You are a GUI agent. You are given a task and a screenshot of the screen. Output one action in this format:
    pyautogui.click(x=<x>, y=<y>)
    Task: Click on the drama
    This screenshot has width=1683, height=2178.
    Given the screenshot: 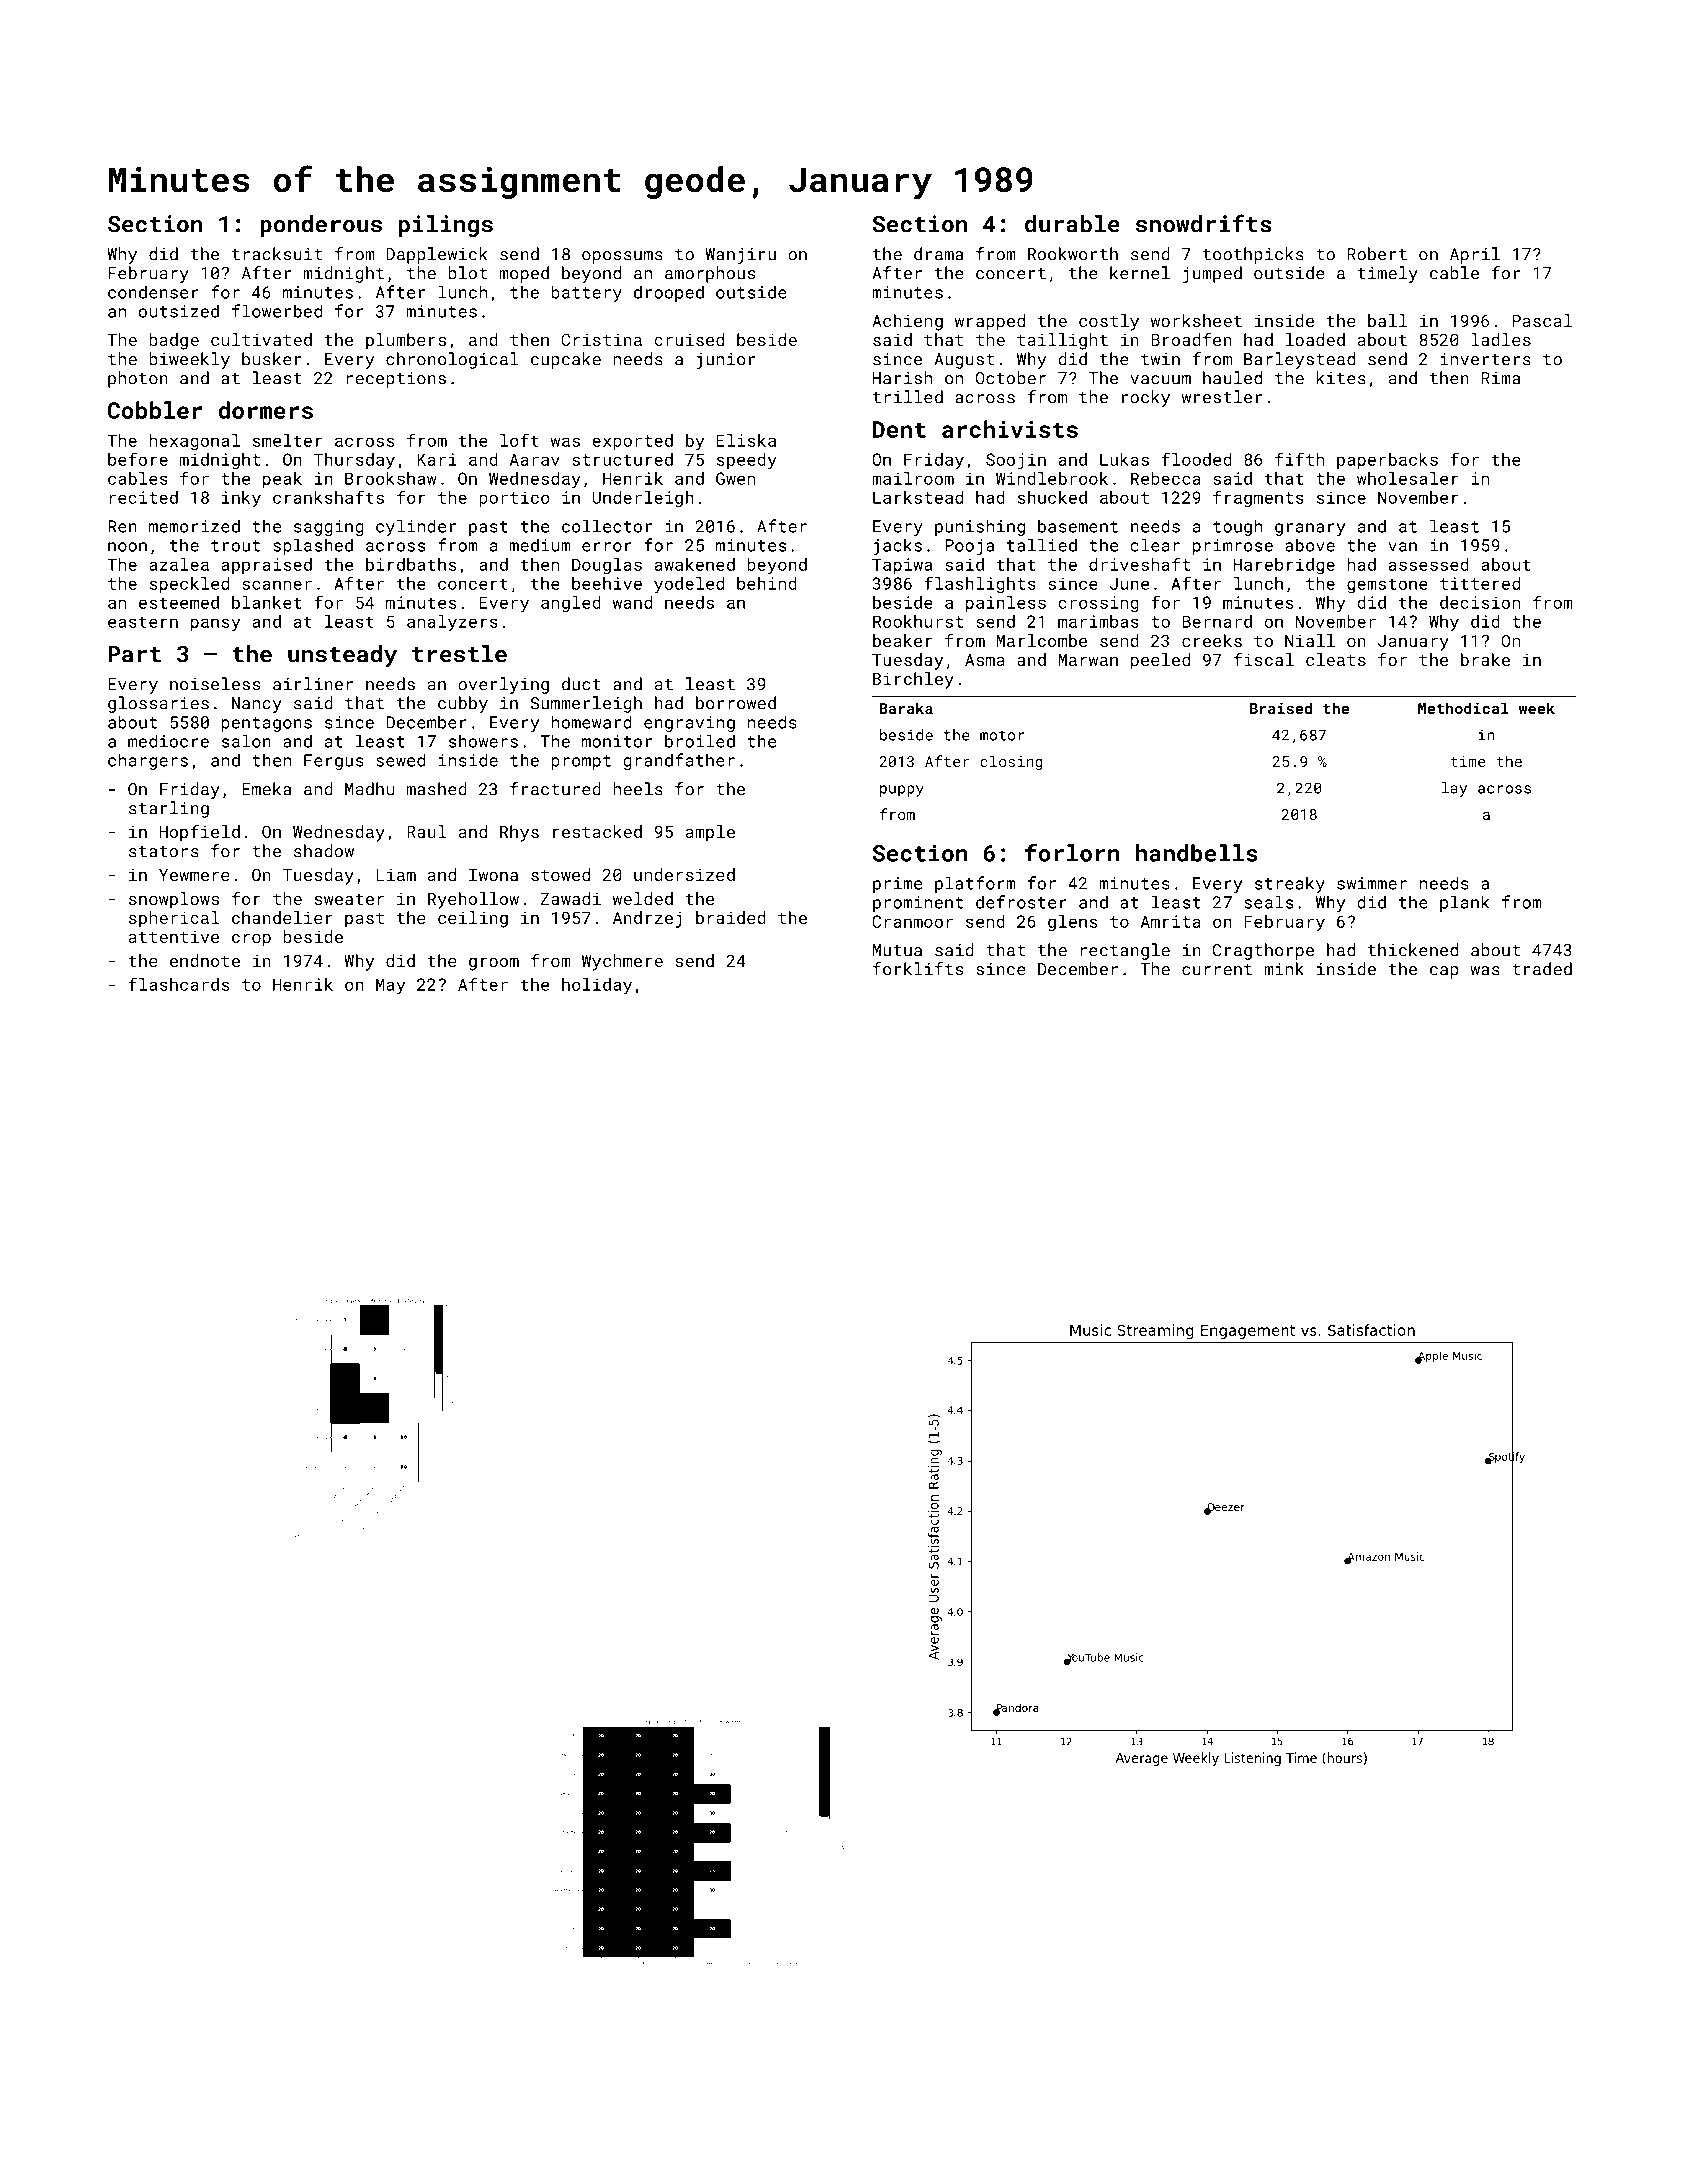 What is the action you would take?
    pyautogui.click(x=938, y=254)
